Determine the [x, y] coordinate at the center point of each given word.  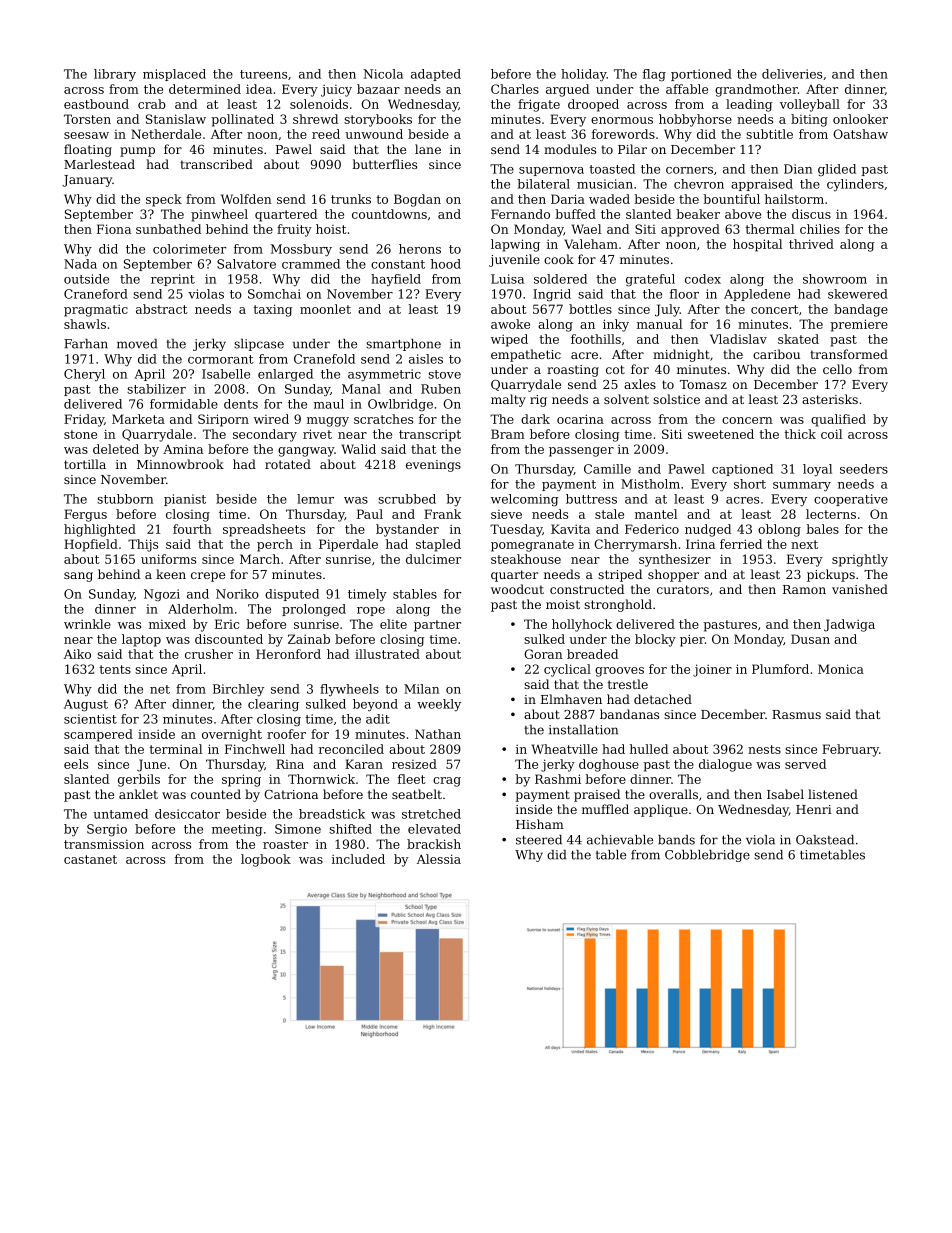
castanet [90, 859]
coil [831, 434]
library [115, 75]
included [358, 859]
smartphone [403, 345]
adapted [436, 75]
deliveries [792, 74]
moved [137, 344]
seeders [864, 469]
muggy [328, 422]
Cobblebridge [707, 856]
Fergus [85, 515]
